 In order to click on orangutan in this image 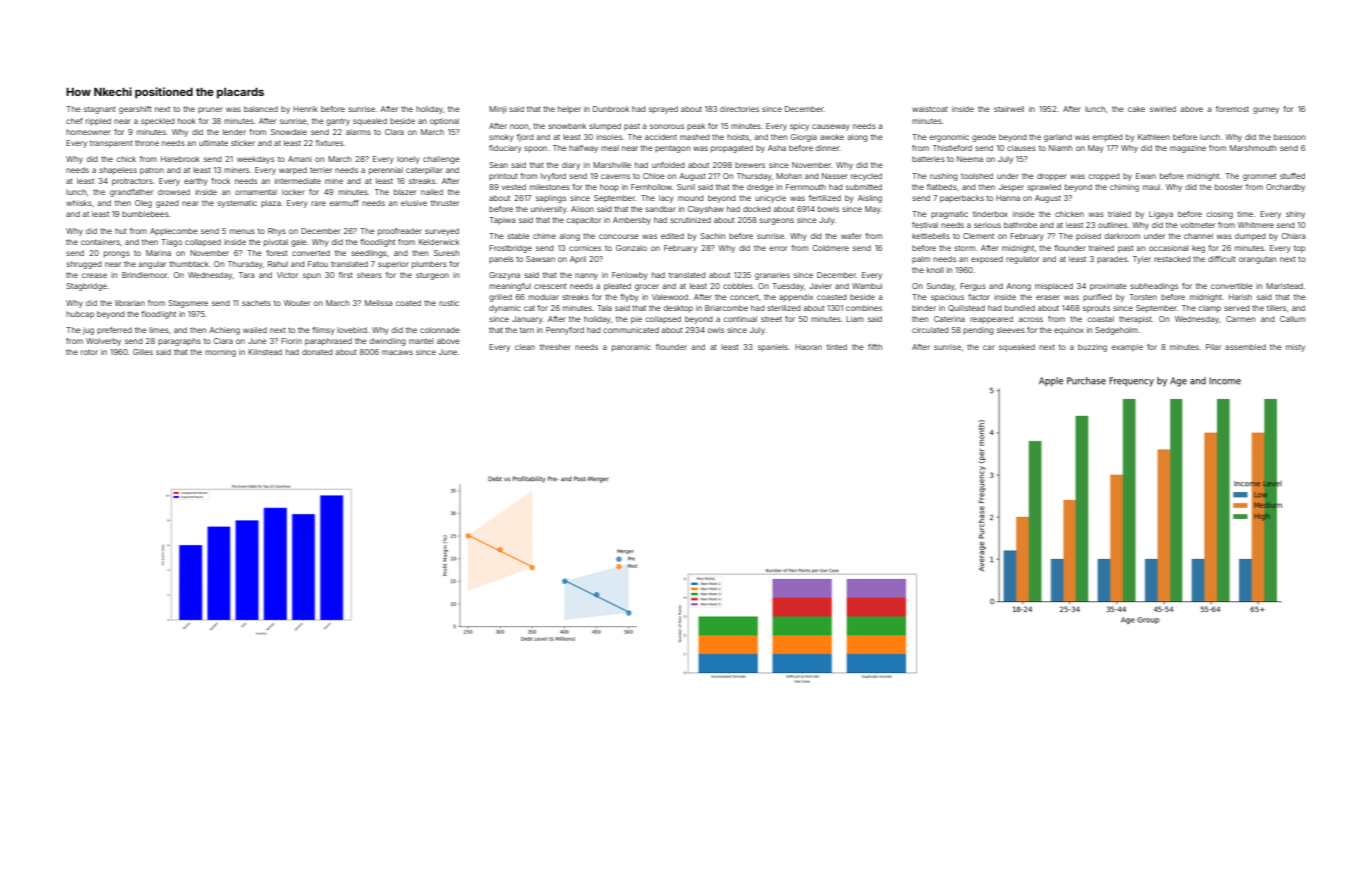, I will do `click(1257, 260)`.
